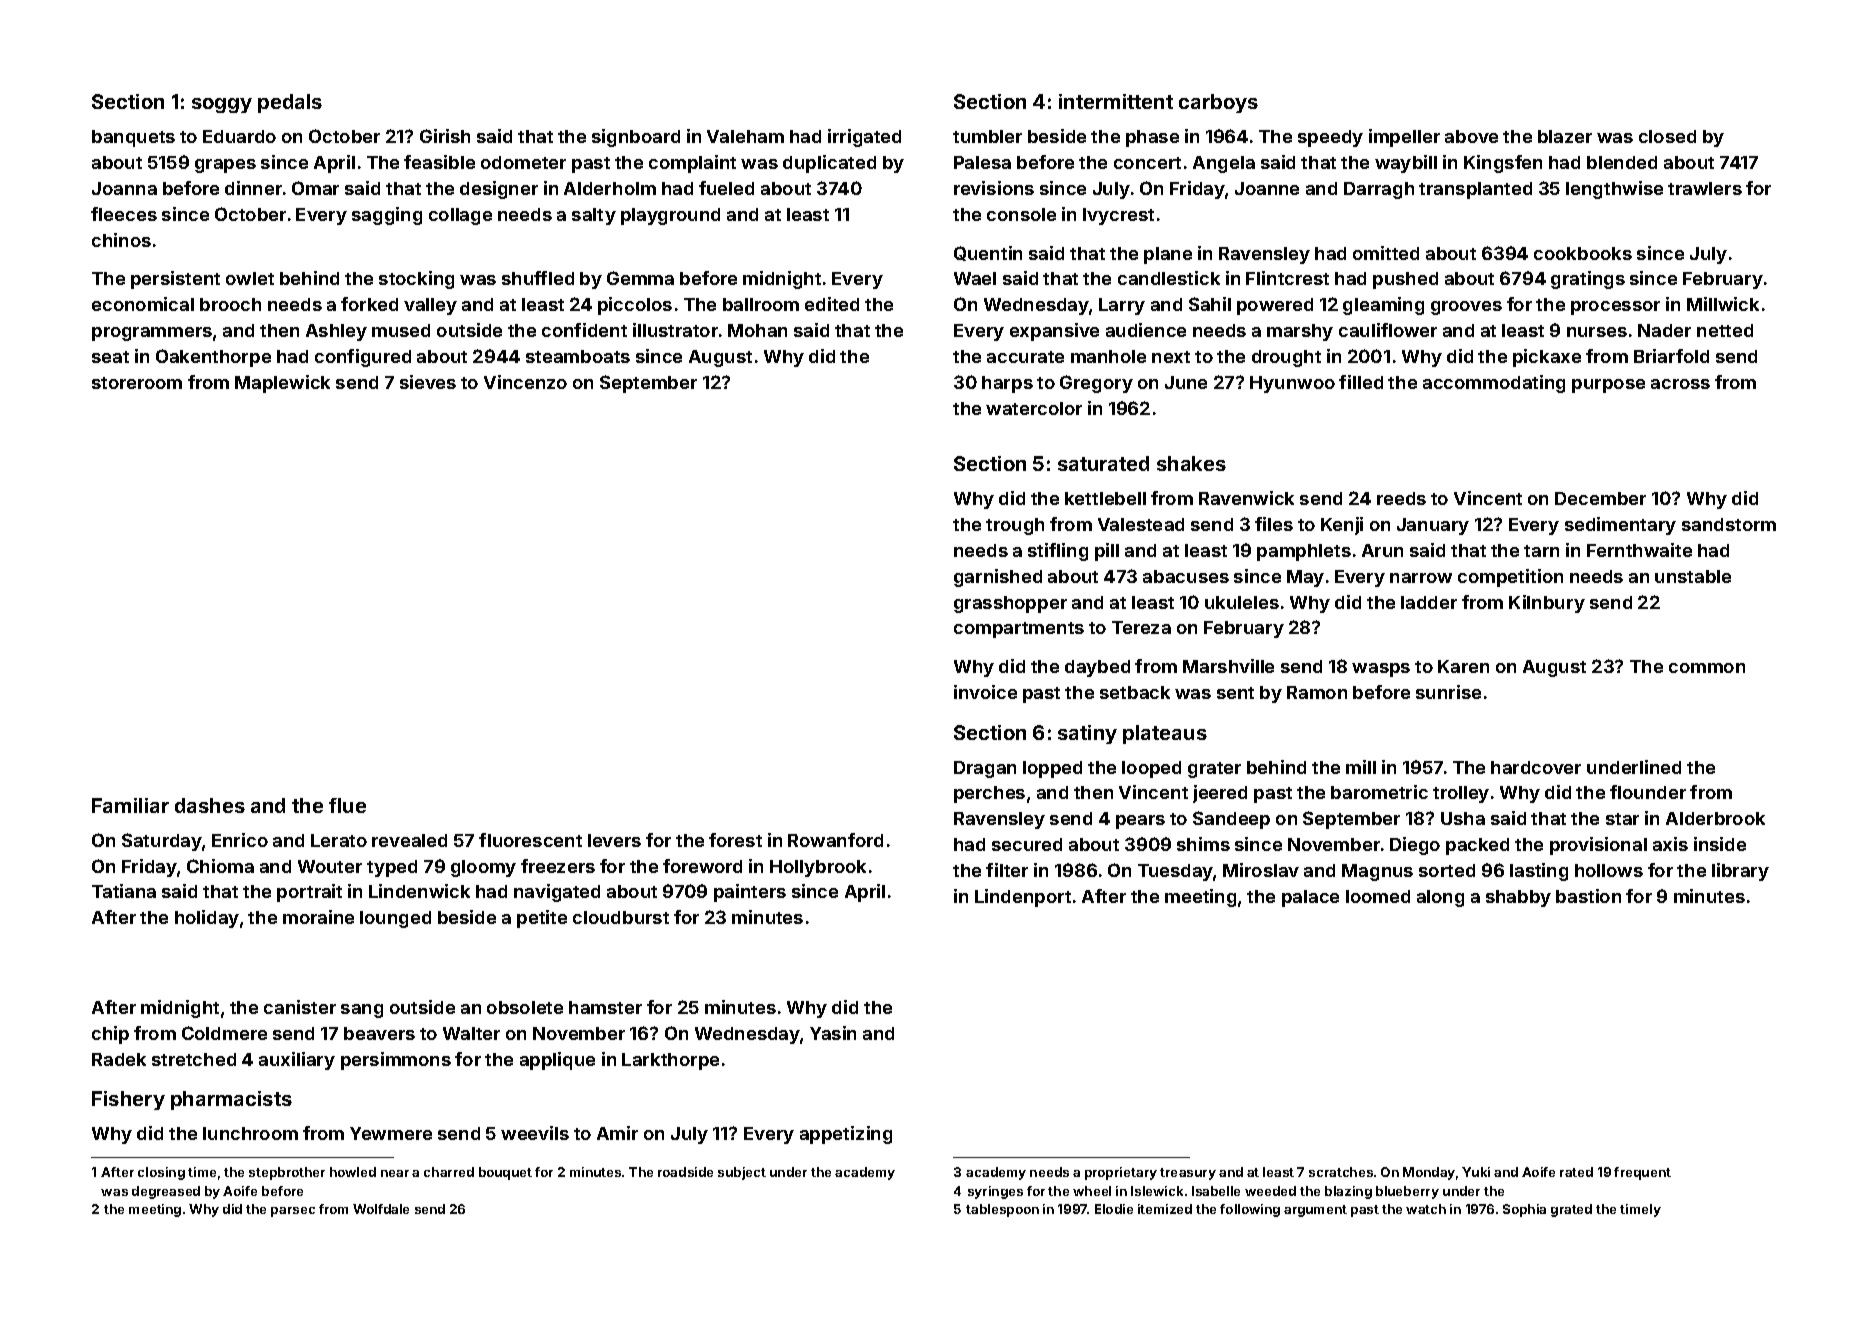 Image resolution: width=1872 pixels, height=1323 pixels. Describe the element at coordinates (1015, 526) in the screenshot. I see `trough` at that location.
